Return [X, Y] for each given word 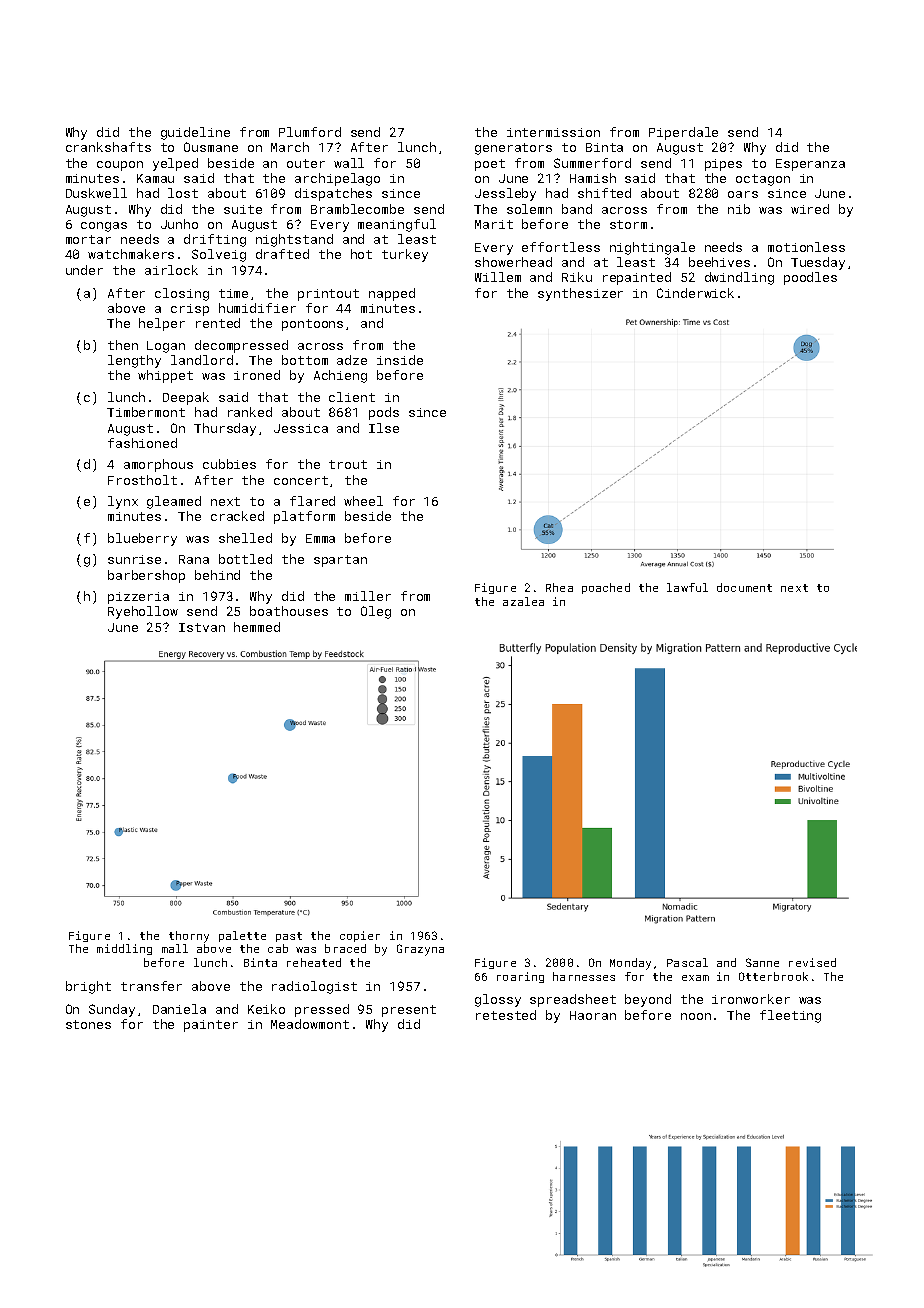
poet [490, 165]
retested [506, 1015]
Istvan [202, 627]
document [744, 587]
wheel [363, 501]
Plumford [310, 132]
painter [211, 1026]
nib [739, 209]
